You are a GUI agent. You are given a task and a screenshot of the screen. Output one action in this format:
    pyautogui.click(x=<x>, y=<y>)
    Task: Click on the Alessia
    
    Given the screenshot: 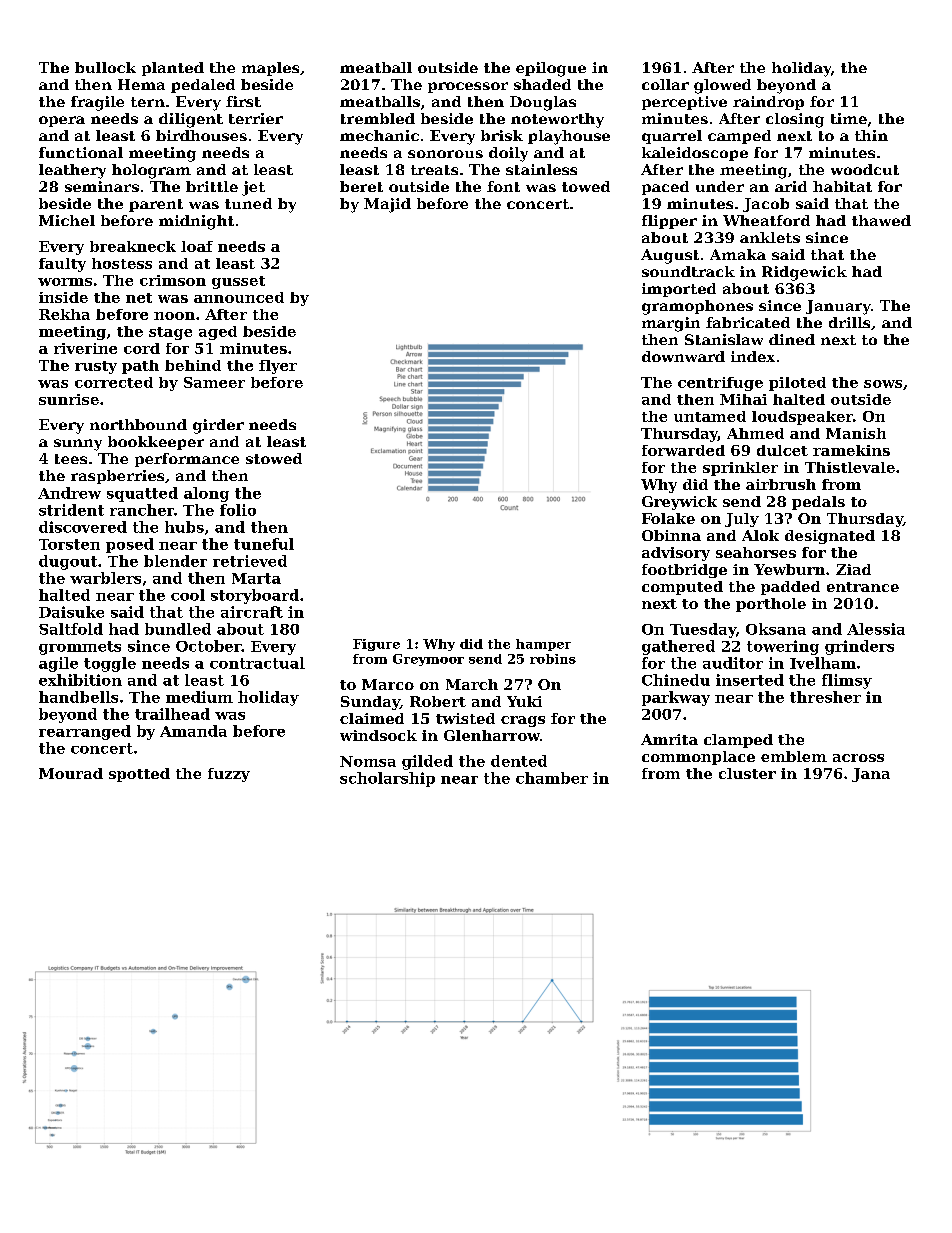 What is the action you would take?
    pyautogui.click(x=876, y=629)
